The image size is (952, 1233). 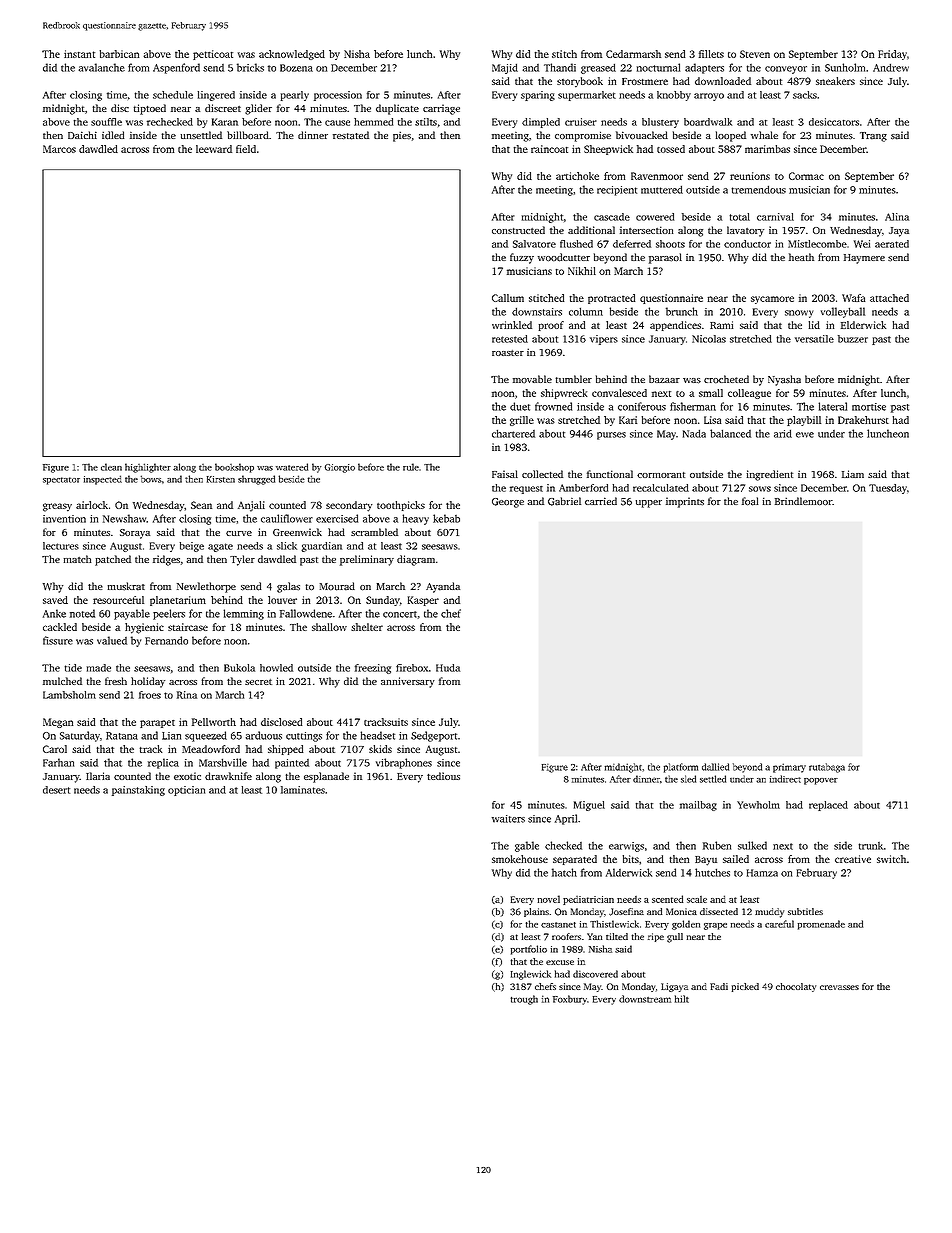 I want to click on fuzzy, so click(x=522, y=258).
